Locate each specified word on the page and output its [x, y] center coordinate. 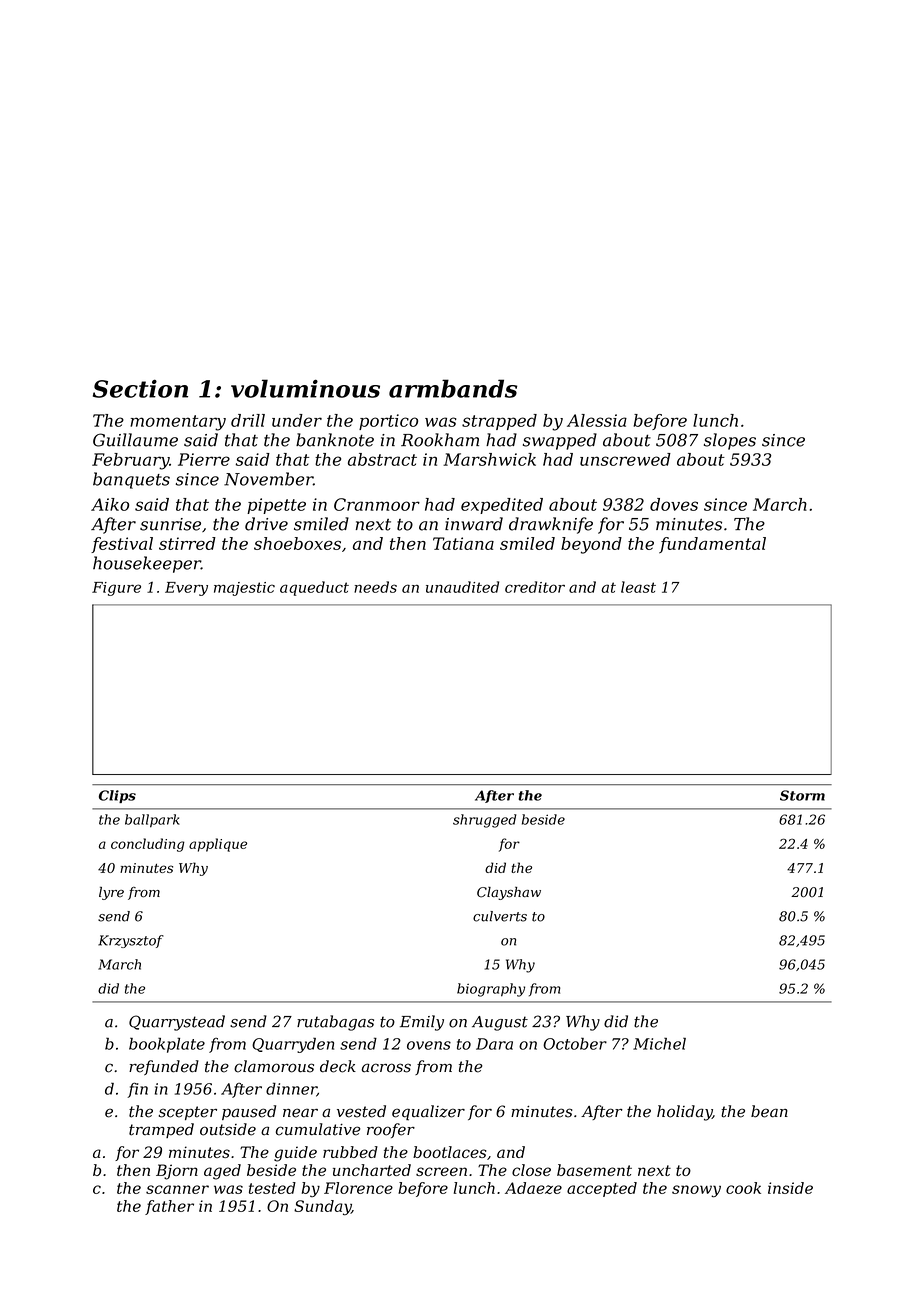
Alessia [597, 420]
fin [137, 1090]
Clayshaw [509, 893]
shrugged [484, 821]
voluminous [305, 388]
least [638, 587]
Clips [117, 796]
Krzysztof [131, 941]
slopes [730, 441]
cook [743, 1188]
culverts [500, 916]
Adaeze [533, 1188]
